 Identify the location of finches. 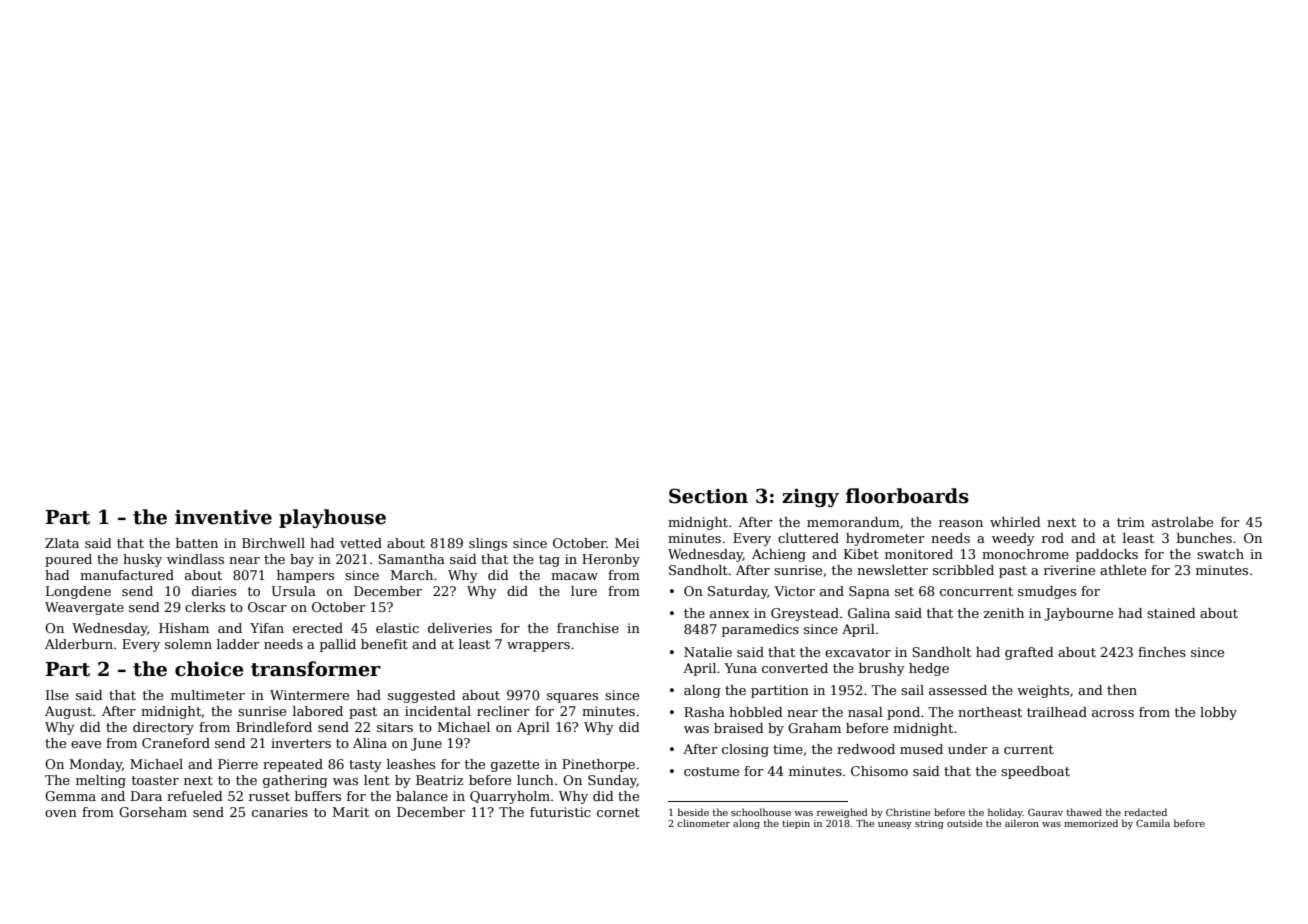
(1162, 652).
